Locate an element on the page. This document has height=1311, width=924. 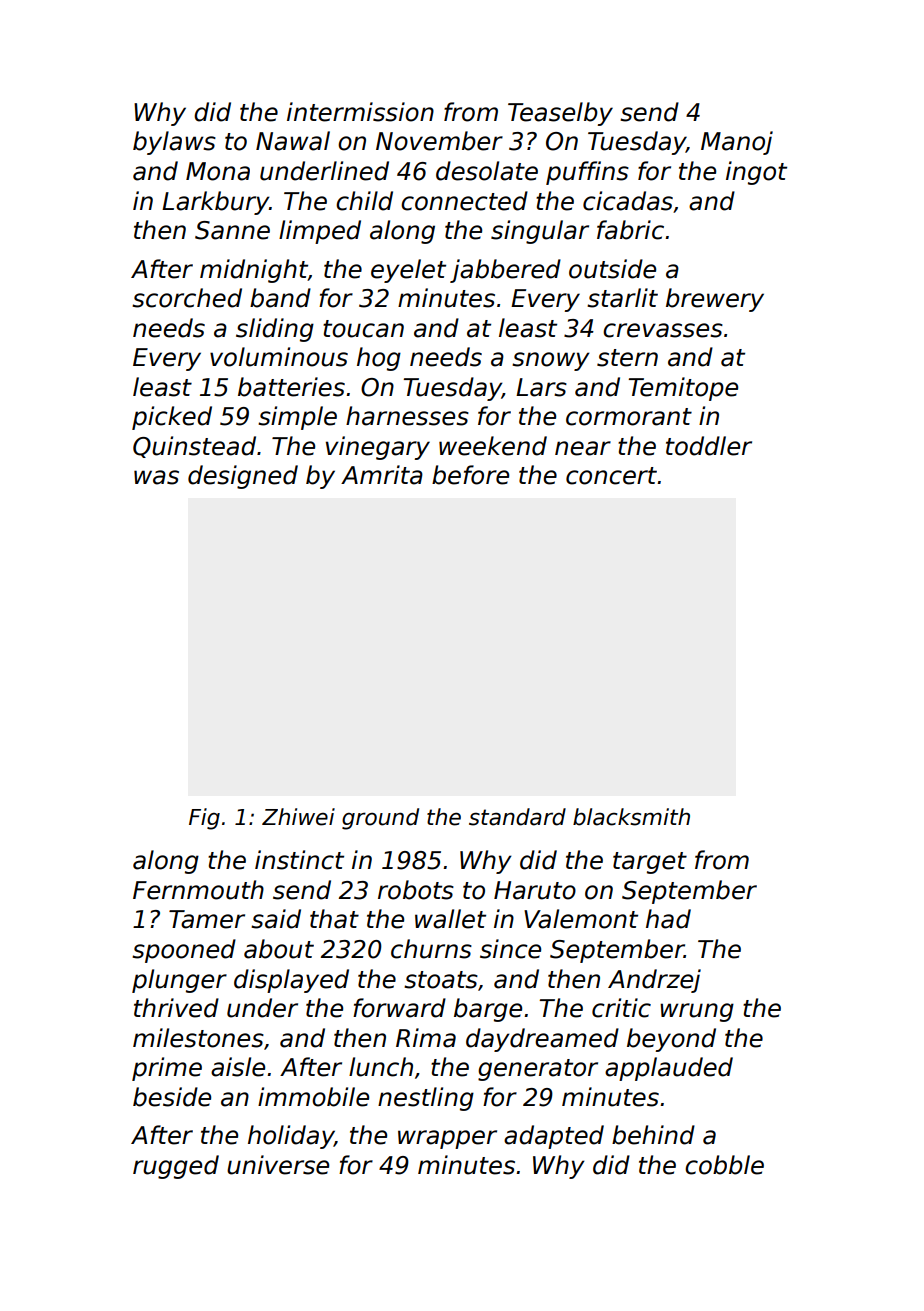
before is located at coordinates (470, 475).
